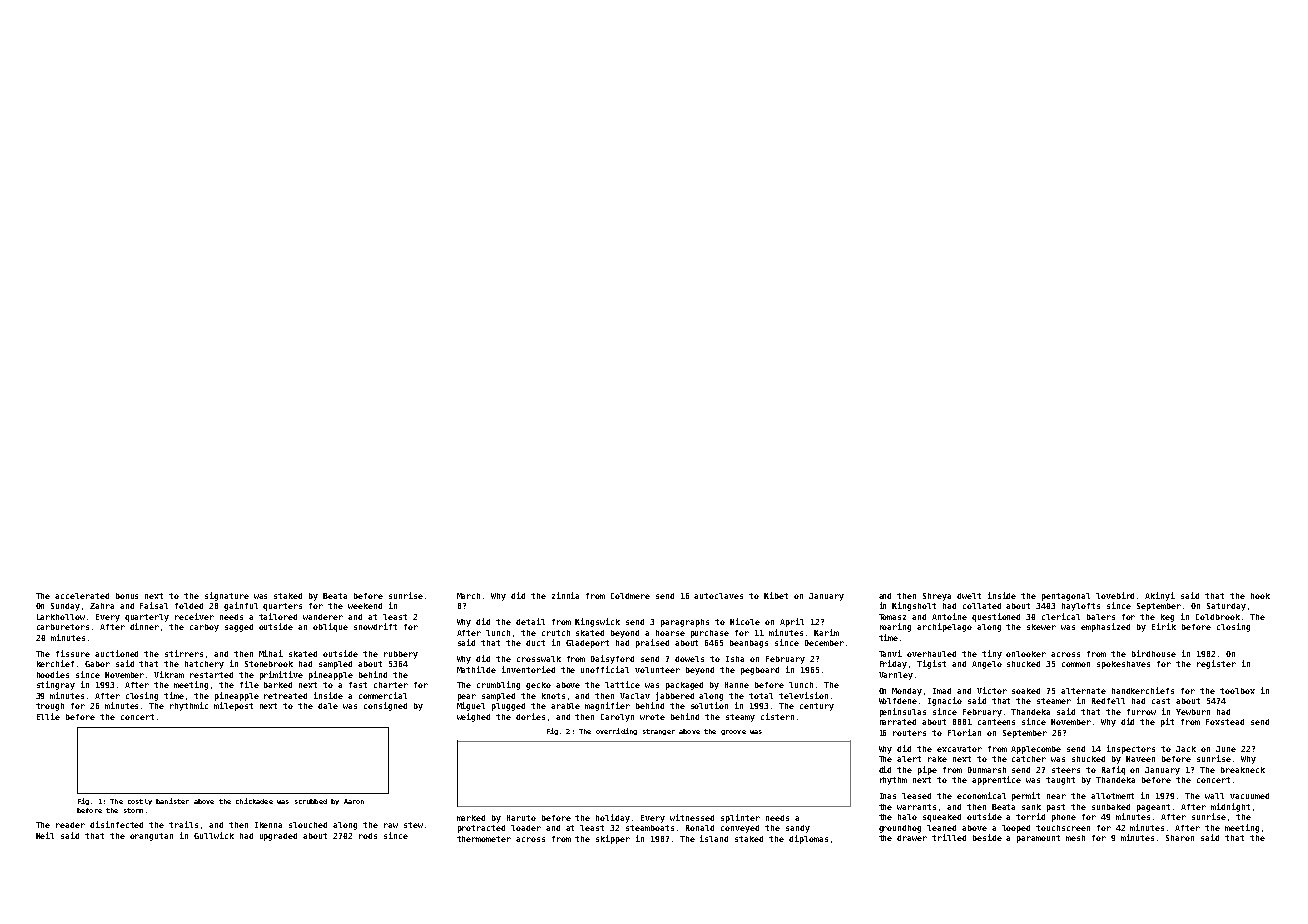  What do you see at coordinates (413, 825) in the screenshot?
I see `stew` at bounding box center [413, 825].
